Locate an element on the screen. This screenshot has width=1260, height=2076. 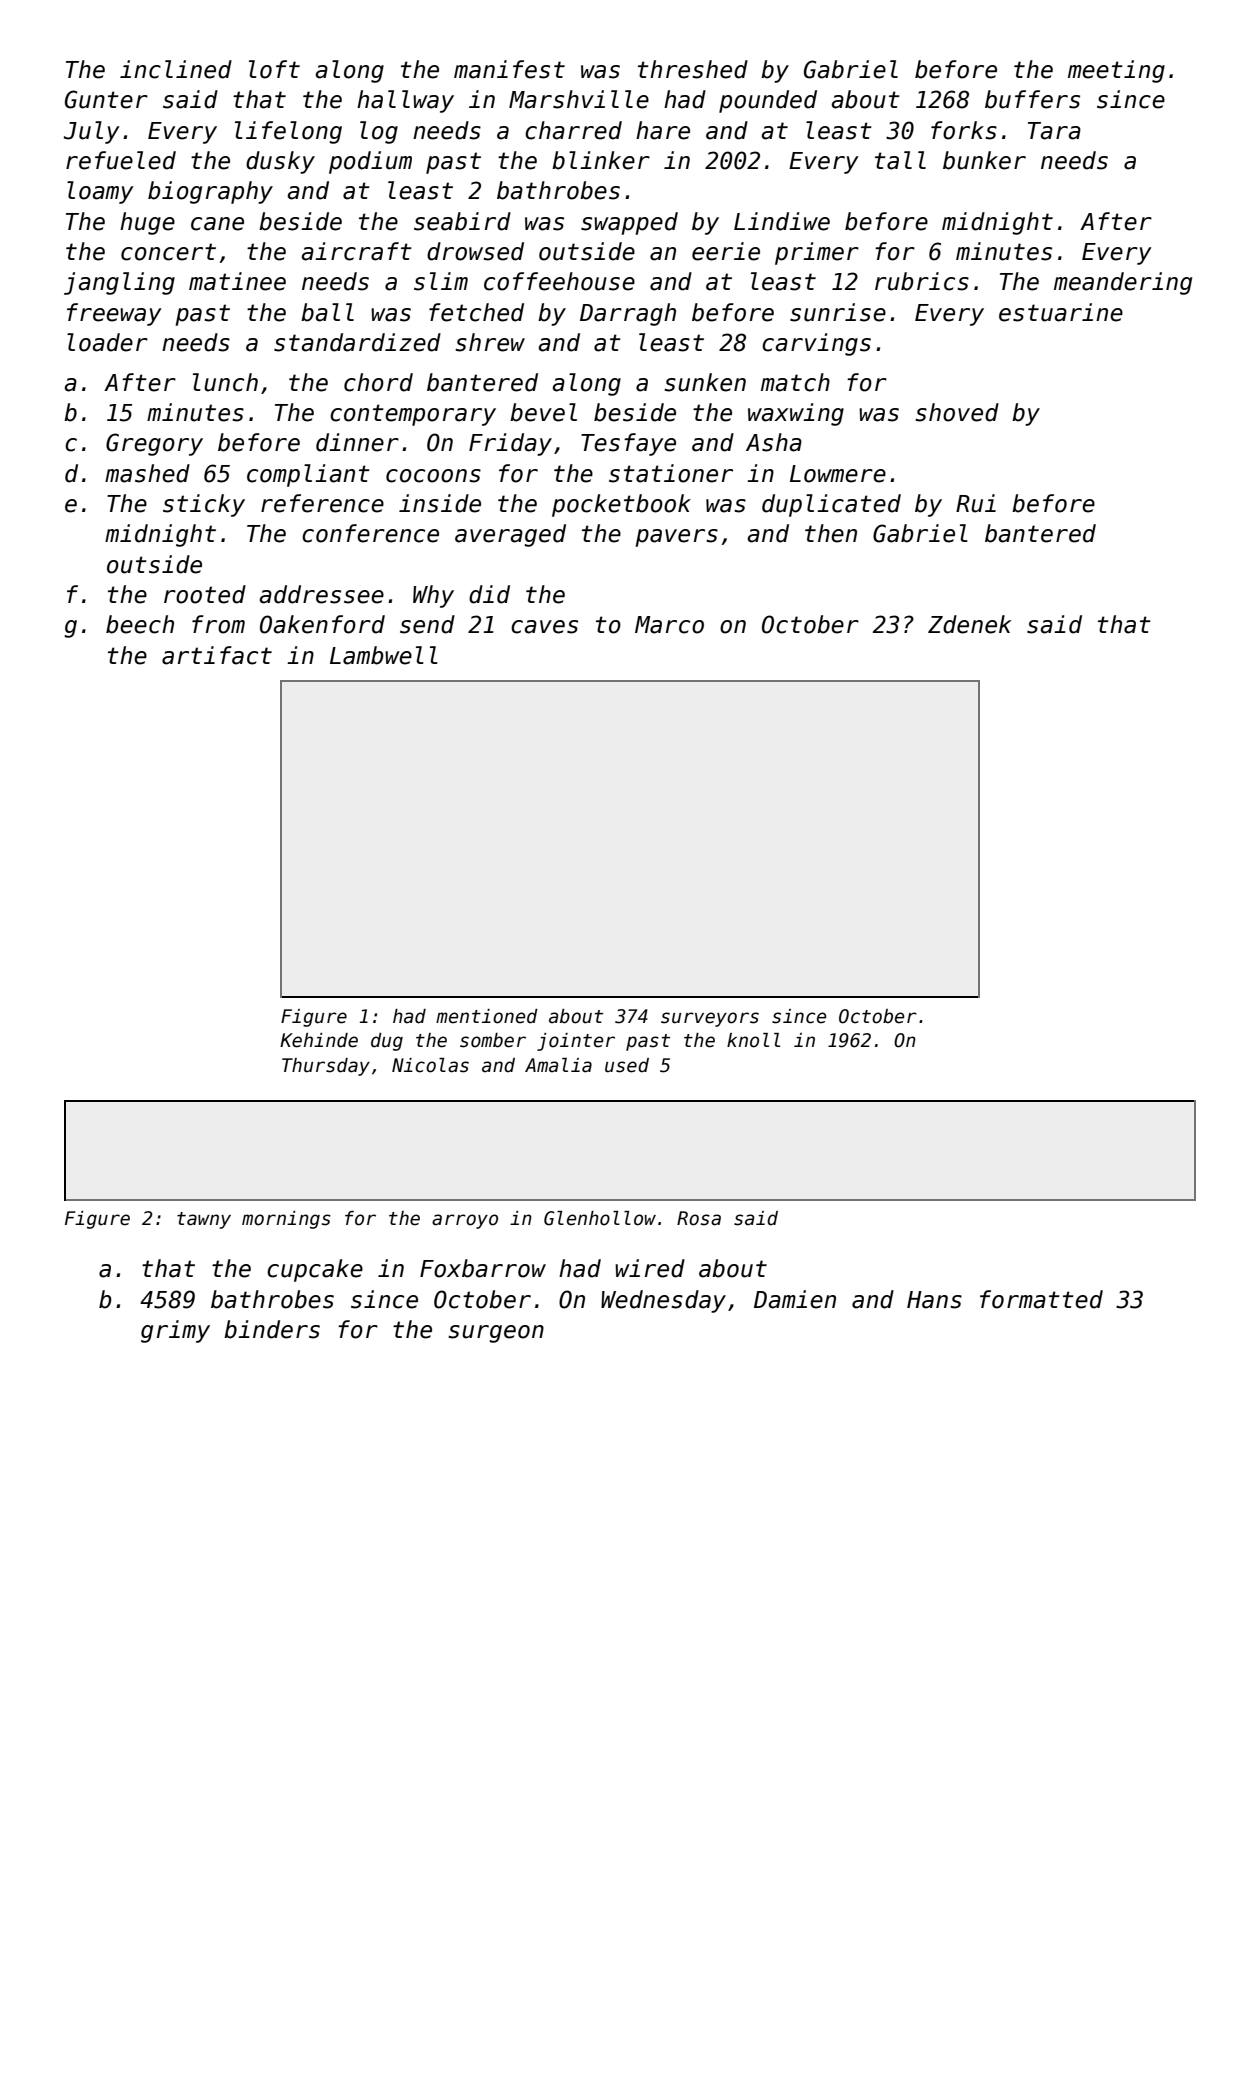
standardized is located at coordinates (357, 342).
